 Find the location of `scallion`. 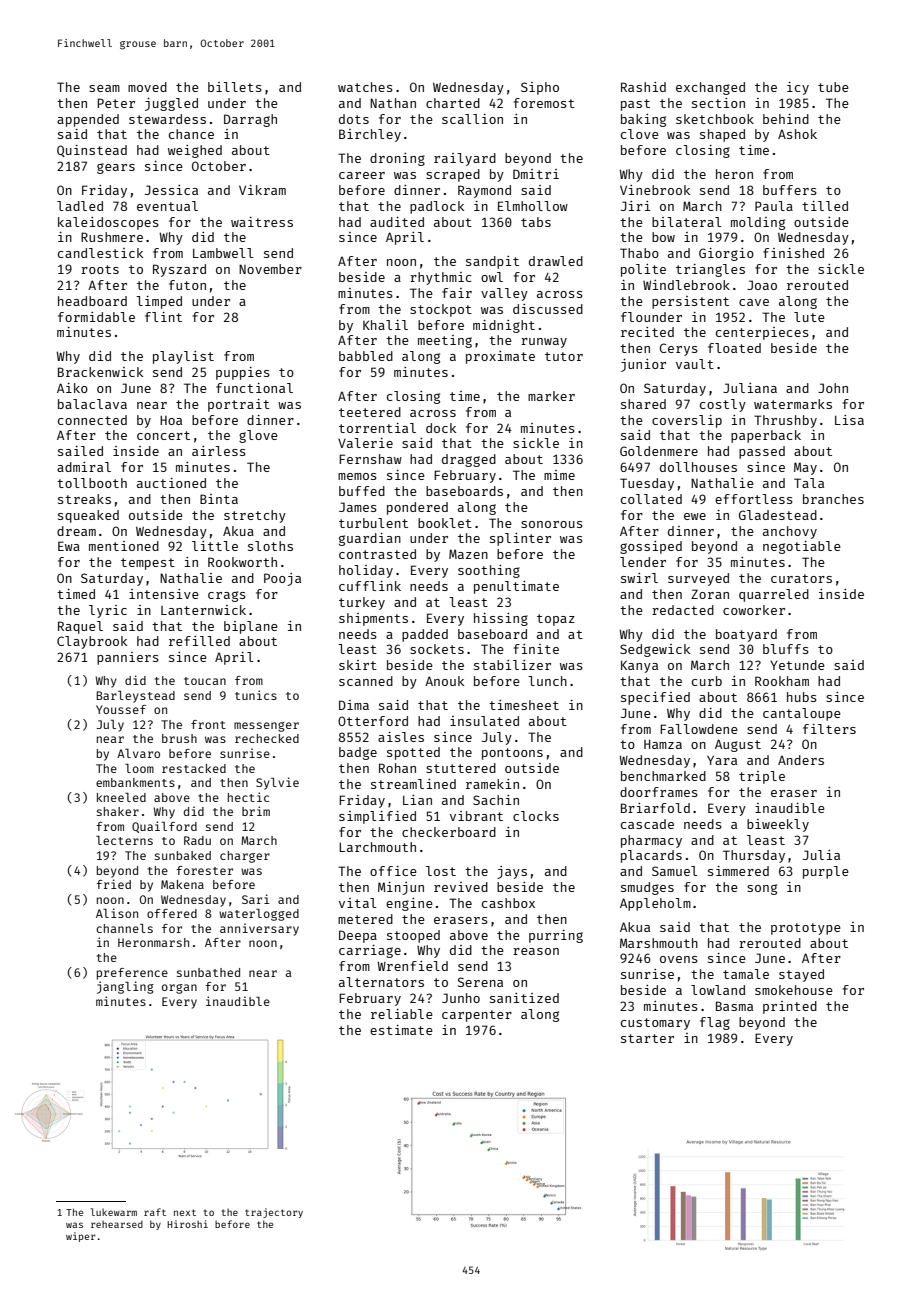

scallion is located at coordinates (472, 119).
